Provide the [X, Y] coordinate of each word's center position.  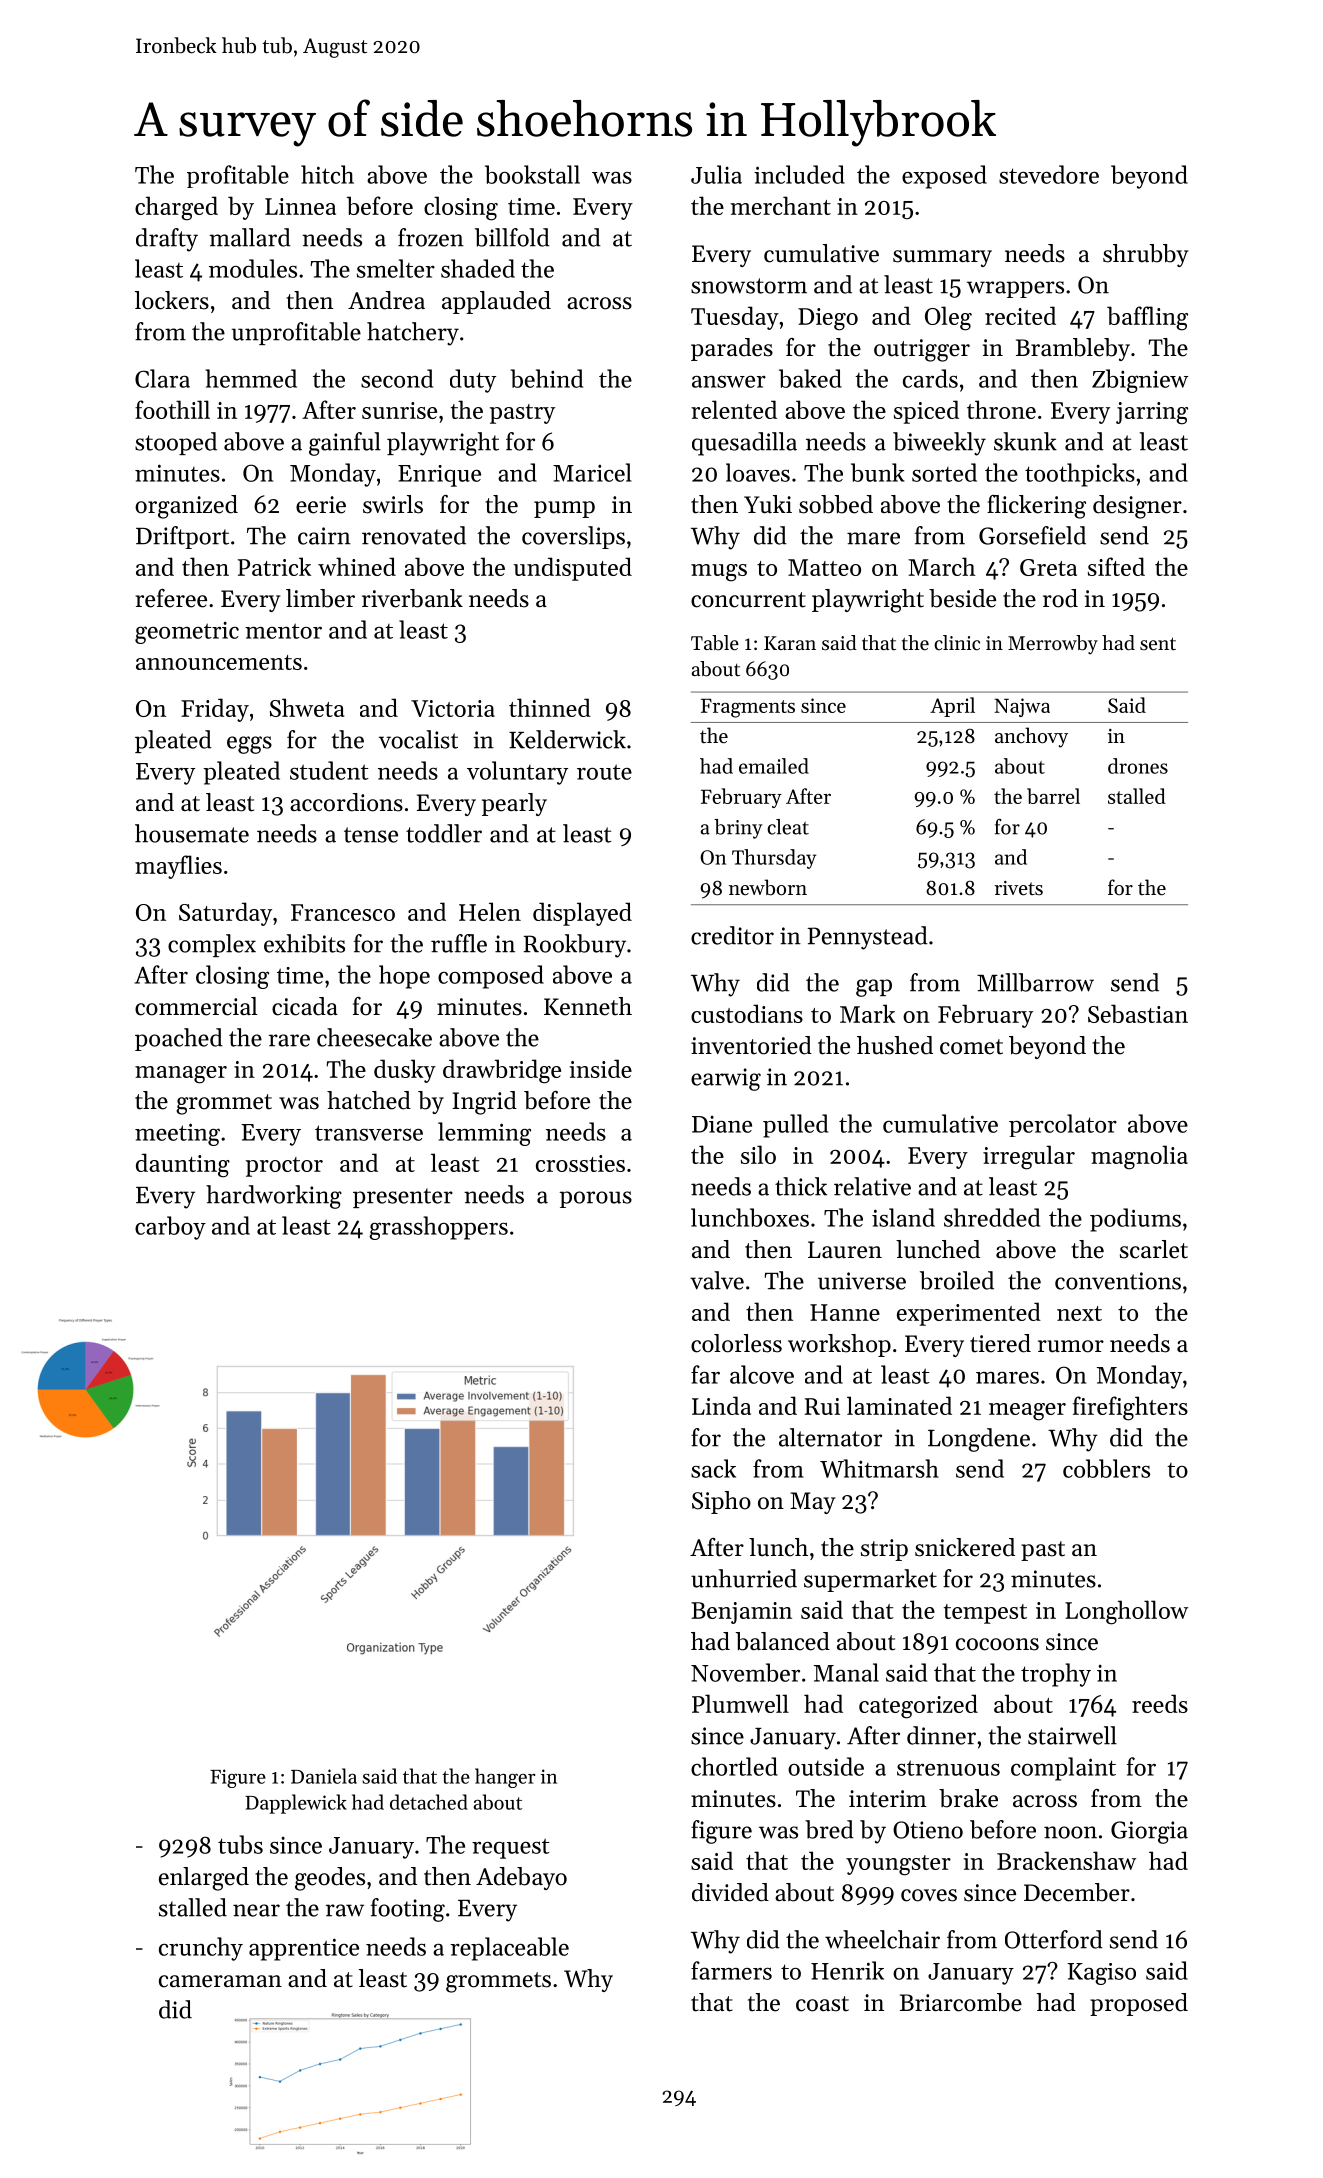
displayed [582, 914]
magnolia [1139, 1157]
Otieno [928, 1830]
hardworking [274, 1197]
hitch [327, 174]
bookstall [532, 174]
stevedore [1049, 174]
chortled [734, 1766]
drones [1138, 766]
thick [801, 1186]
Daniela [324, 1776]
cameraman [220, 1981]
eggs [249, 745]
